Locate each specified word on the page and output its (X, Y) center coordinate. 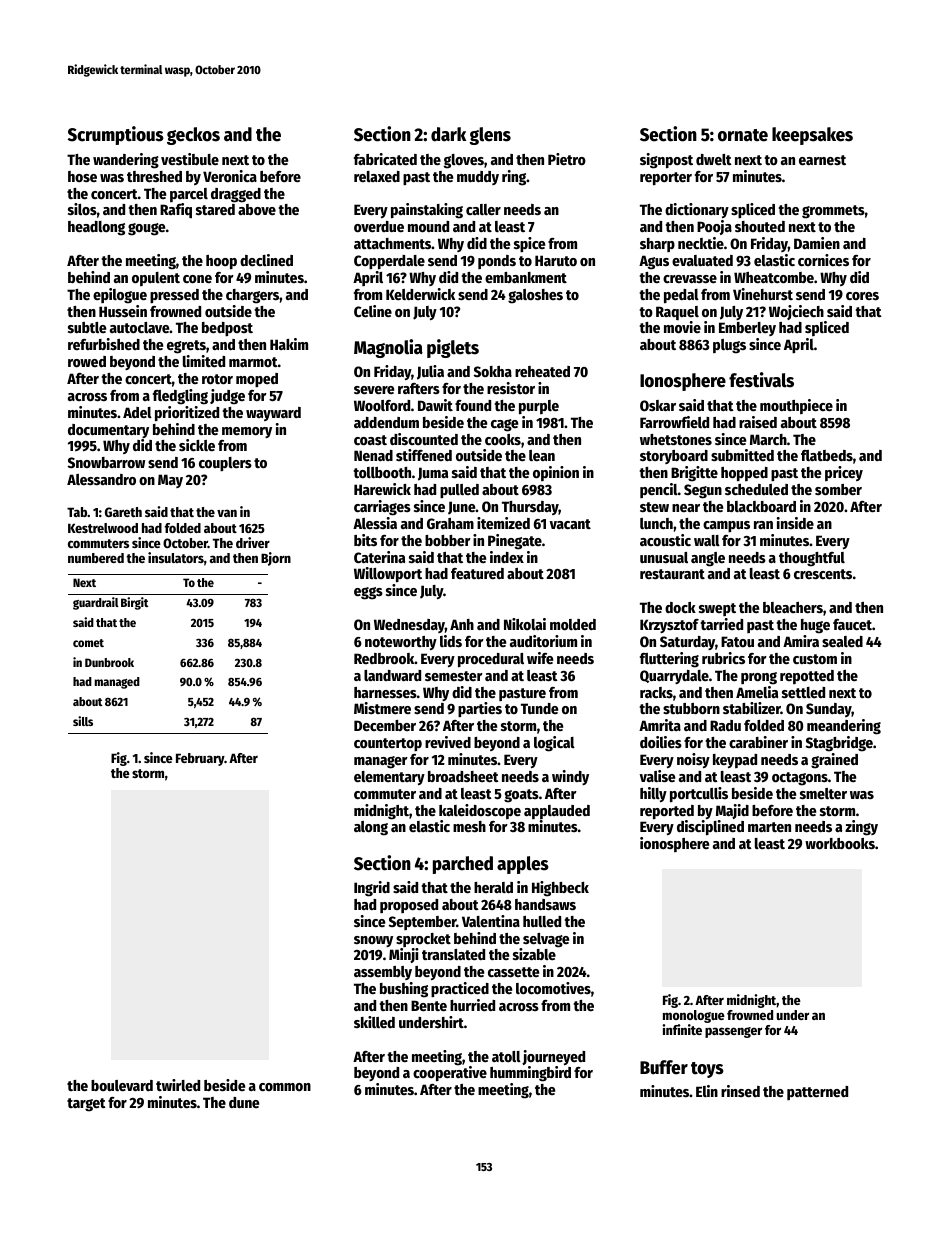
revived (448, 742)
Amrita (660, 725)
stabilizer (752, 708)
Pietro (567, 159)
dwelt (714, 159)
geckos (193, 136)
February (200, 759)
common (285, 1087)
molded (573, 624)
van (227, 513)
